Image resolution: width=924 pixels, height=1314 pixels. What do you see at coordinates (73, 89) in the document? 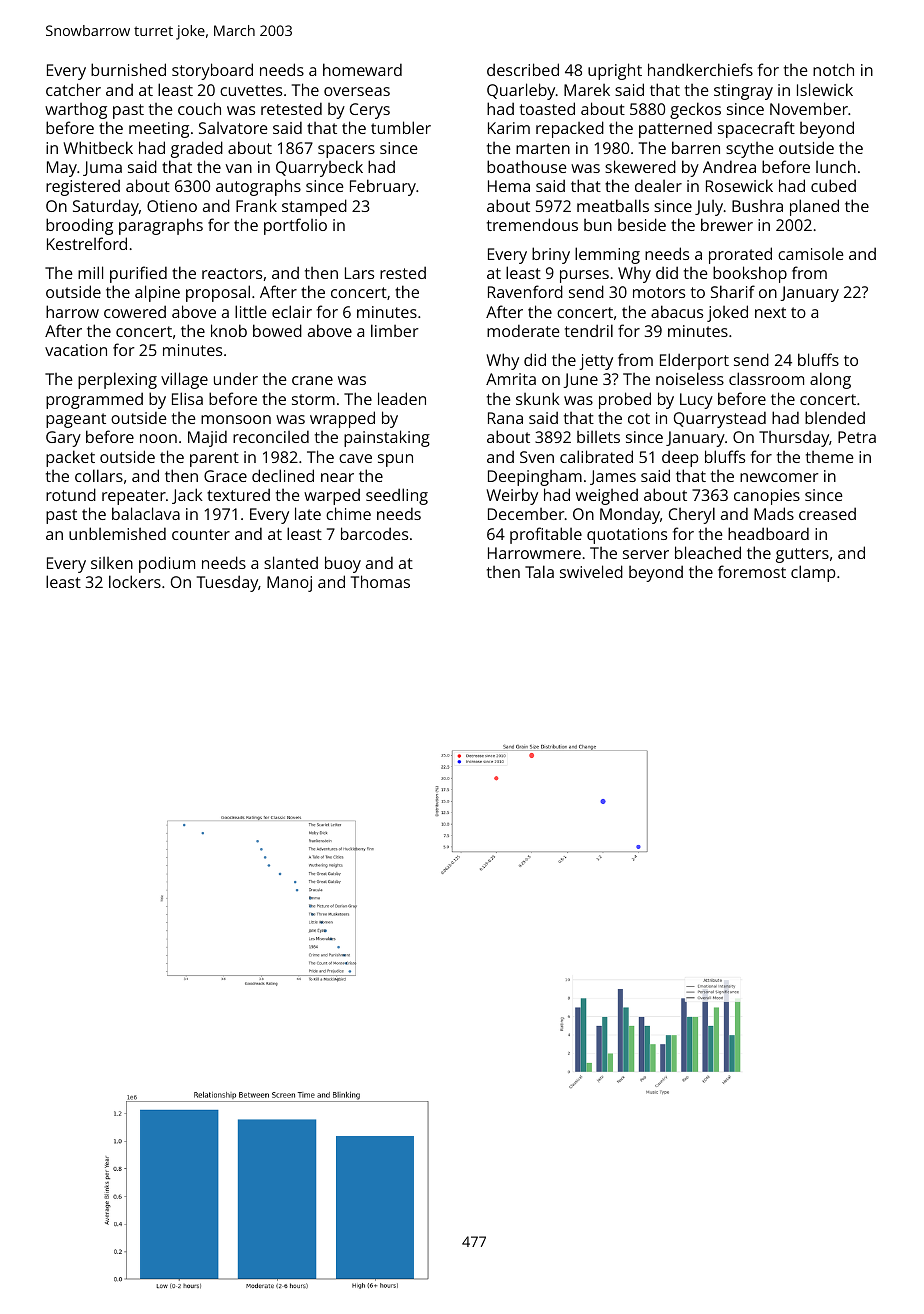
I see `catcher` at bounding box center [73, 89].
